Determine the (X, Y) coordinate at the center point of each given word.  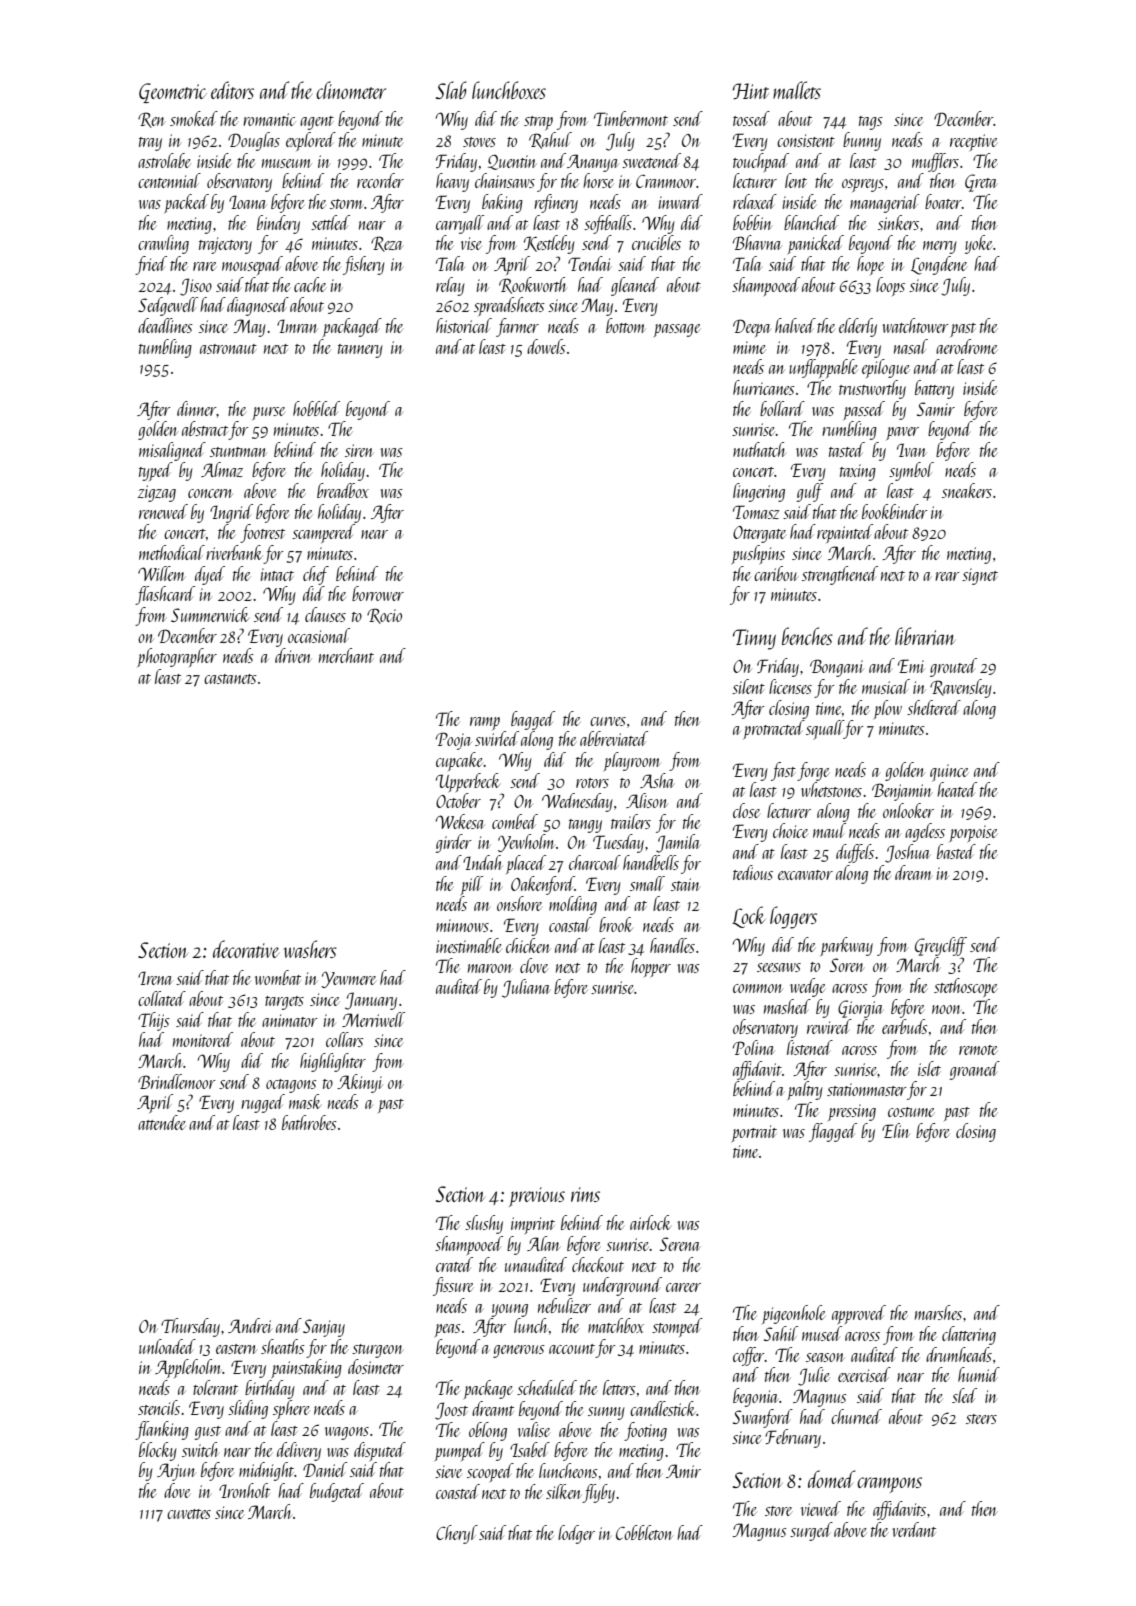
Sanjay (324, 1328)
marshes (938, 1312)
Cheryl (457, 1534)
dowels (546, 346)
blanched (811, 222)
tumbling (165, 348)
